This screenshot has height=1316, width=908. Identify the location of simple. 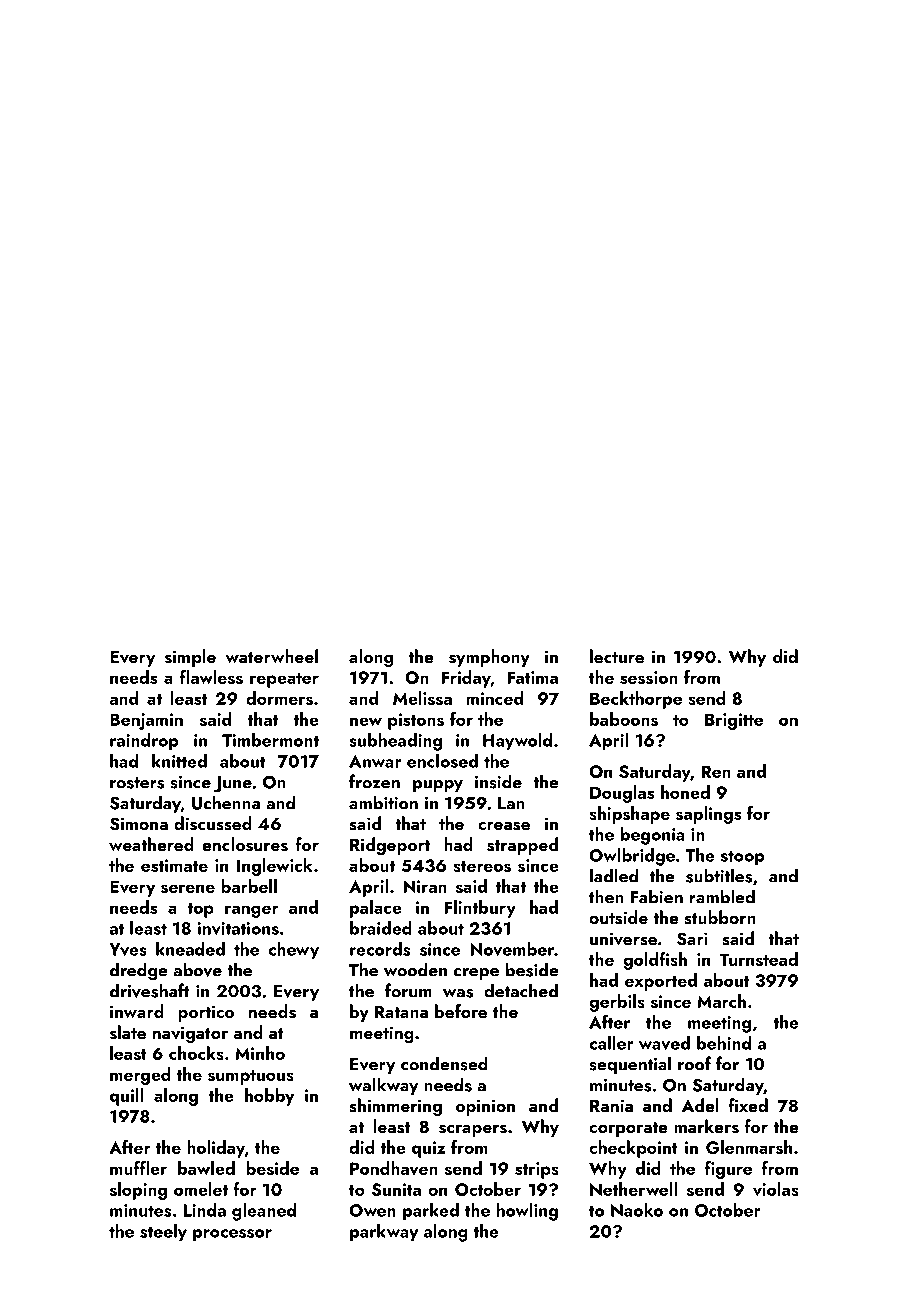
(190, 658).
